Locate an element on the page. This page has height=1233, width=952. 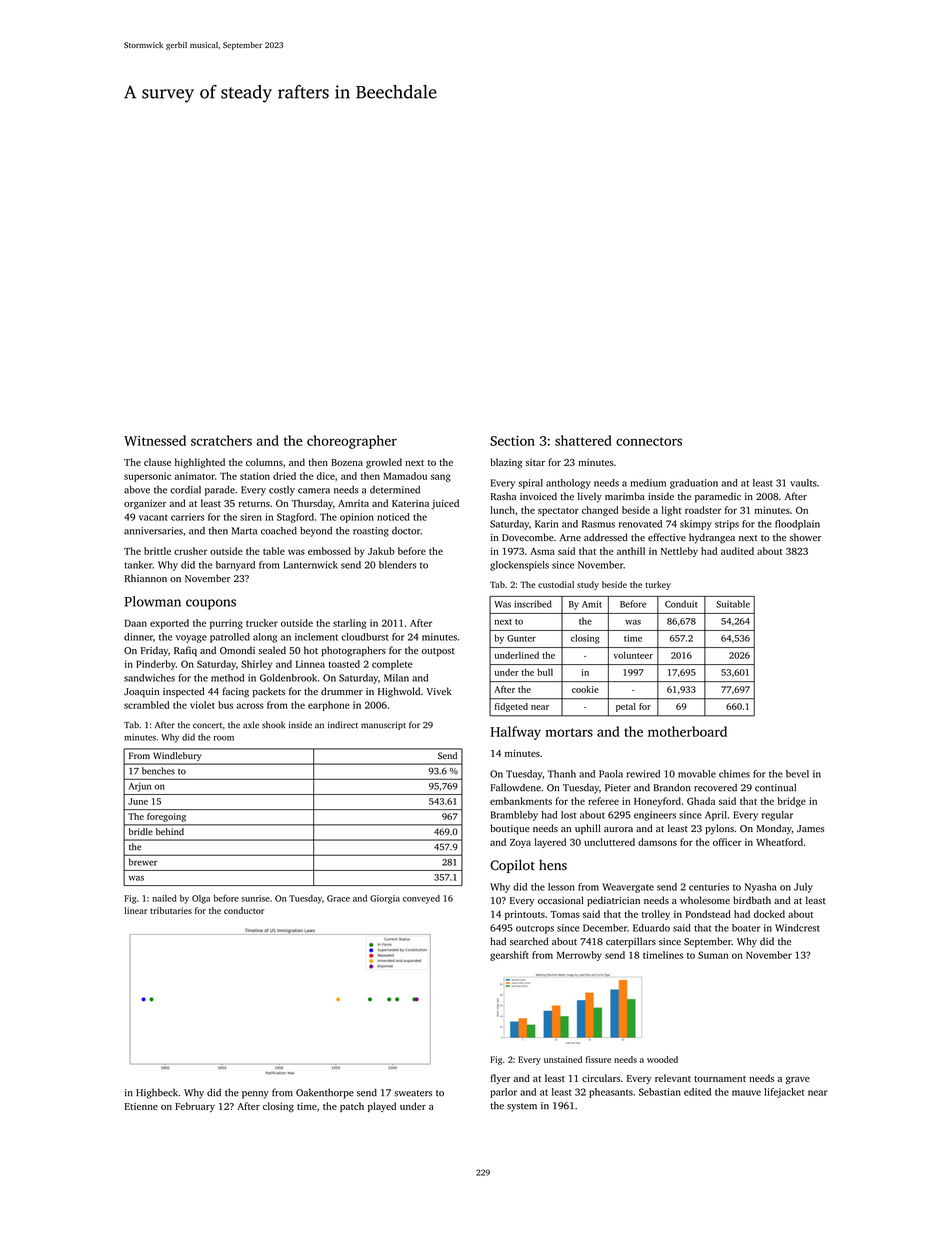
Section is located at coordinates (512, 441).
